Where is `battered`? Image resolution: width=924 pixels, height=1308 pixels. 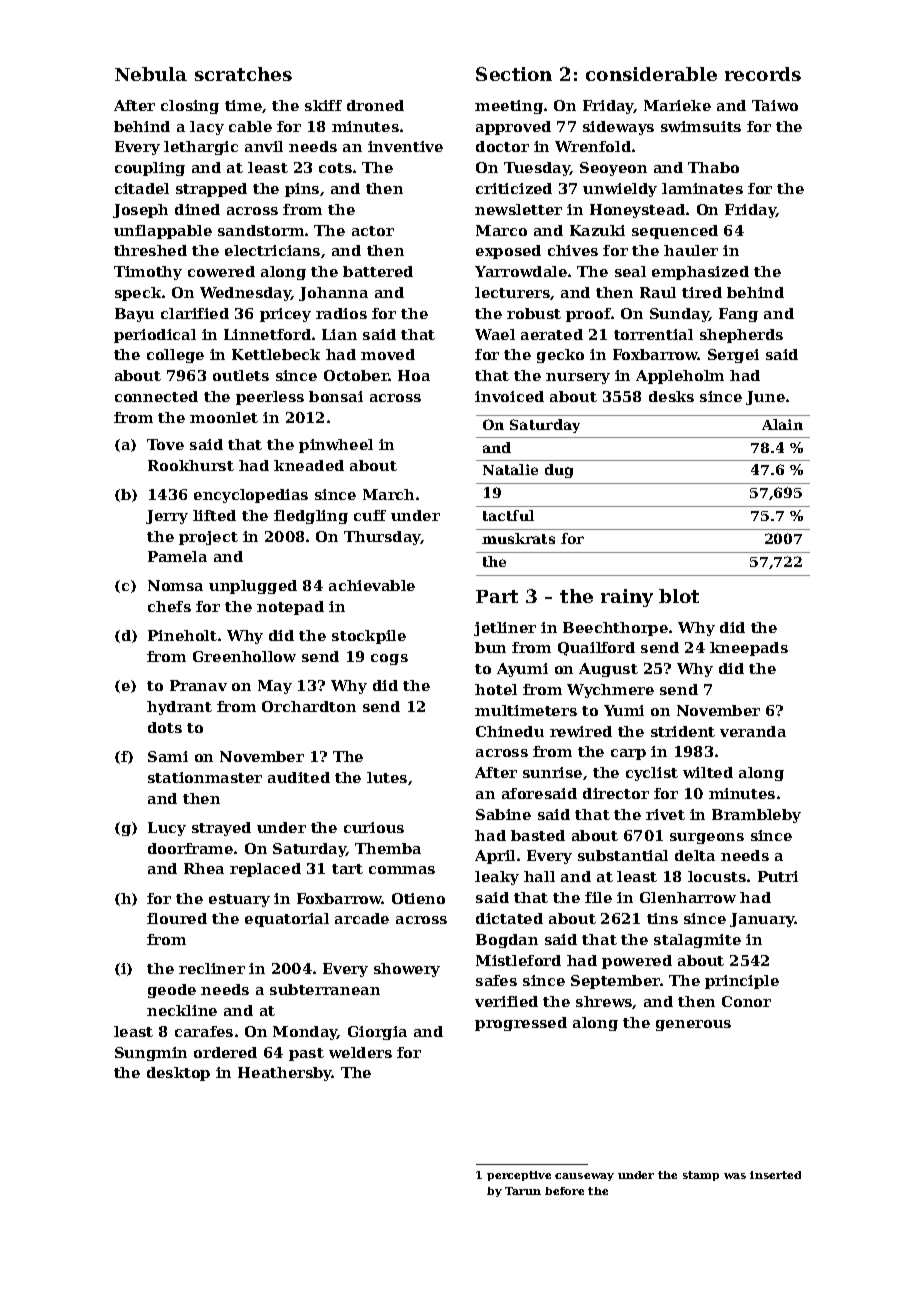
battered is located at coordinates (378, 271).
